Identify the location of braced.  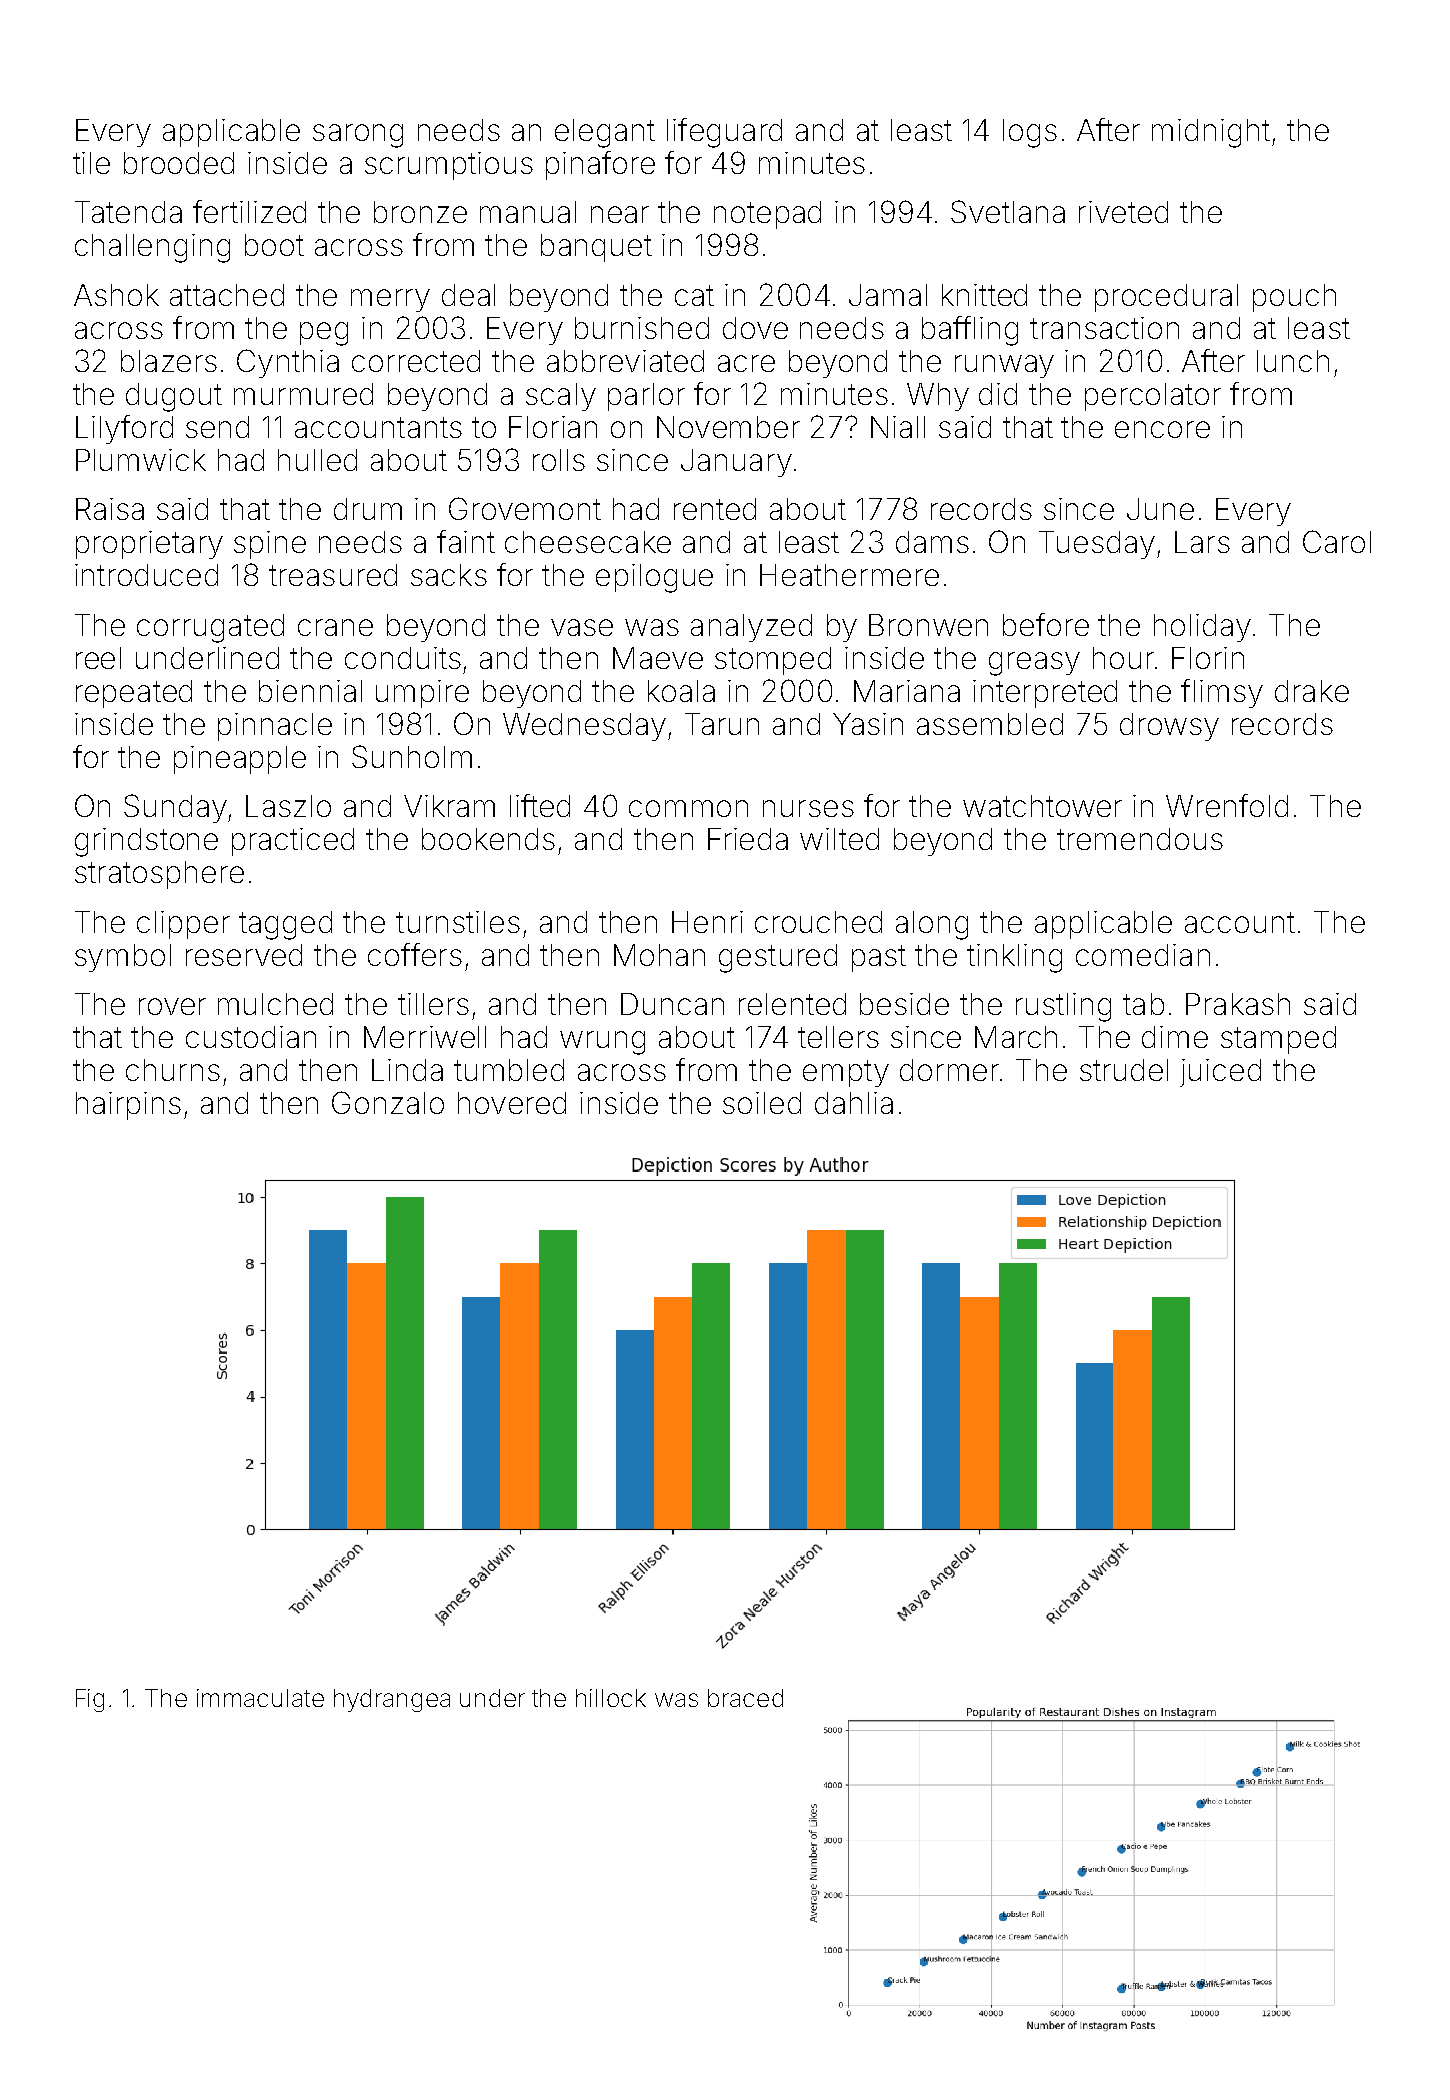
(745, 1698).
